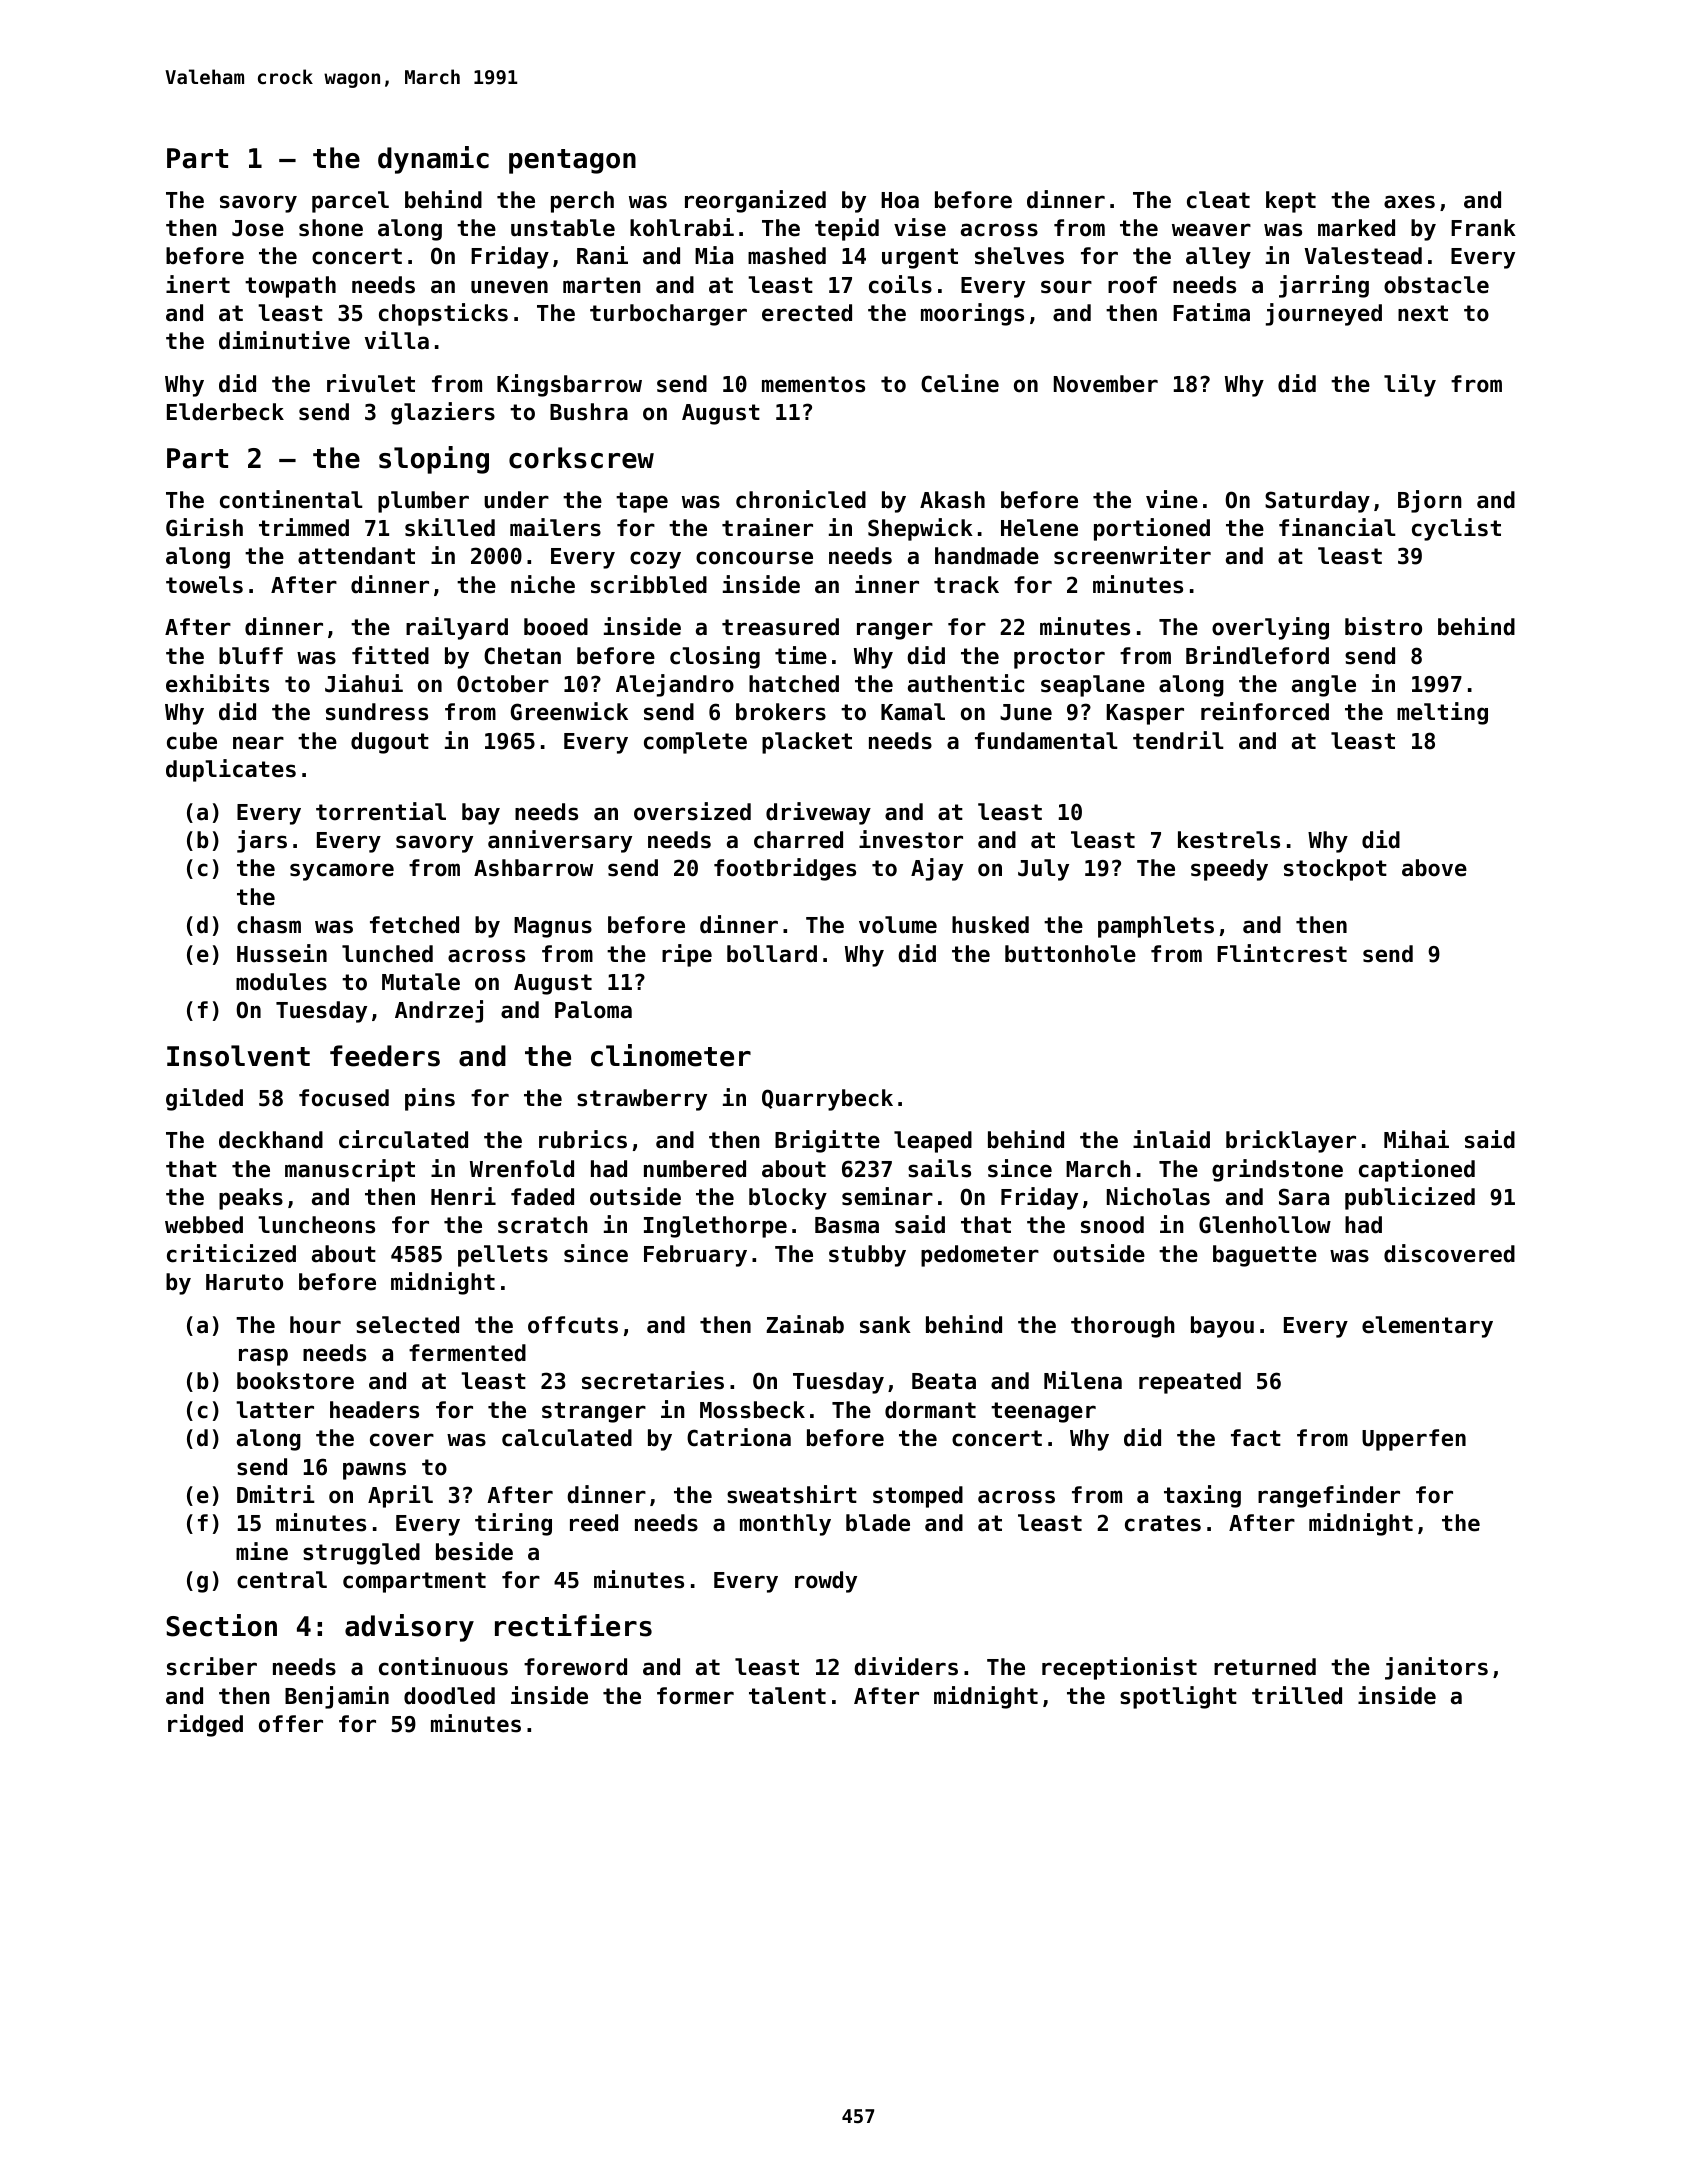  I want to click on talent, so click(787, 1696).
